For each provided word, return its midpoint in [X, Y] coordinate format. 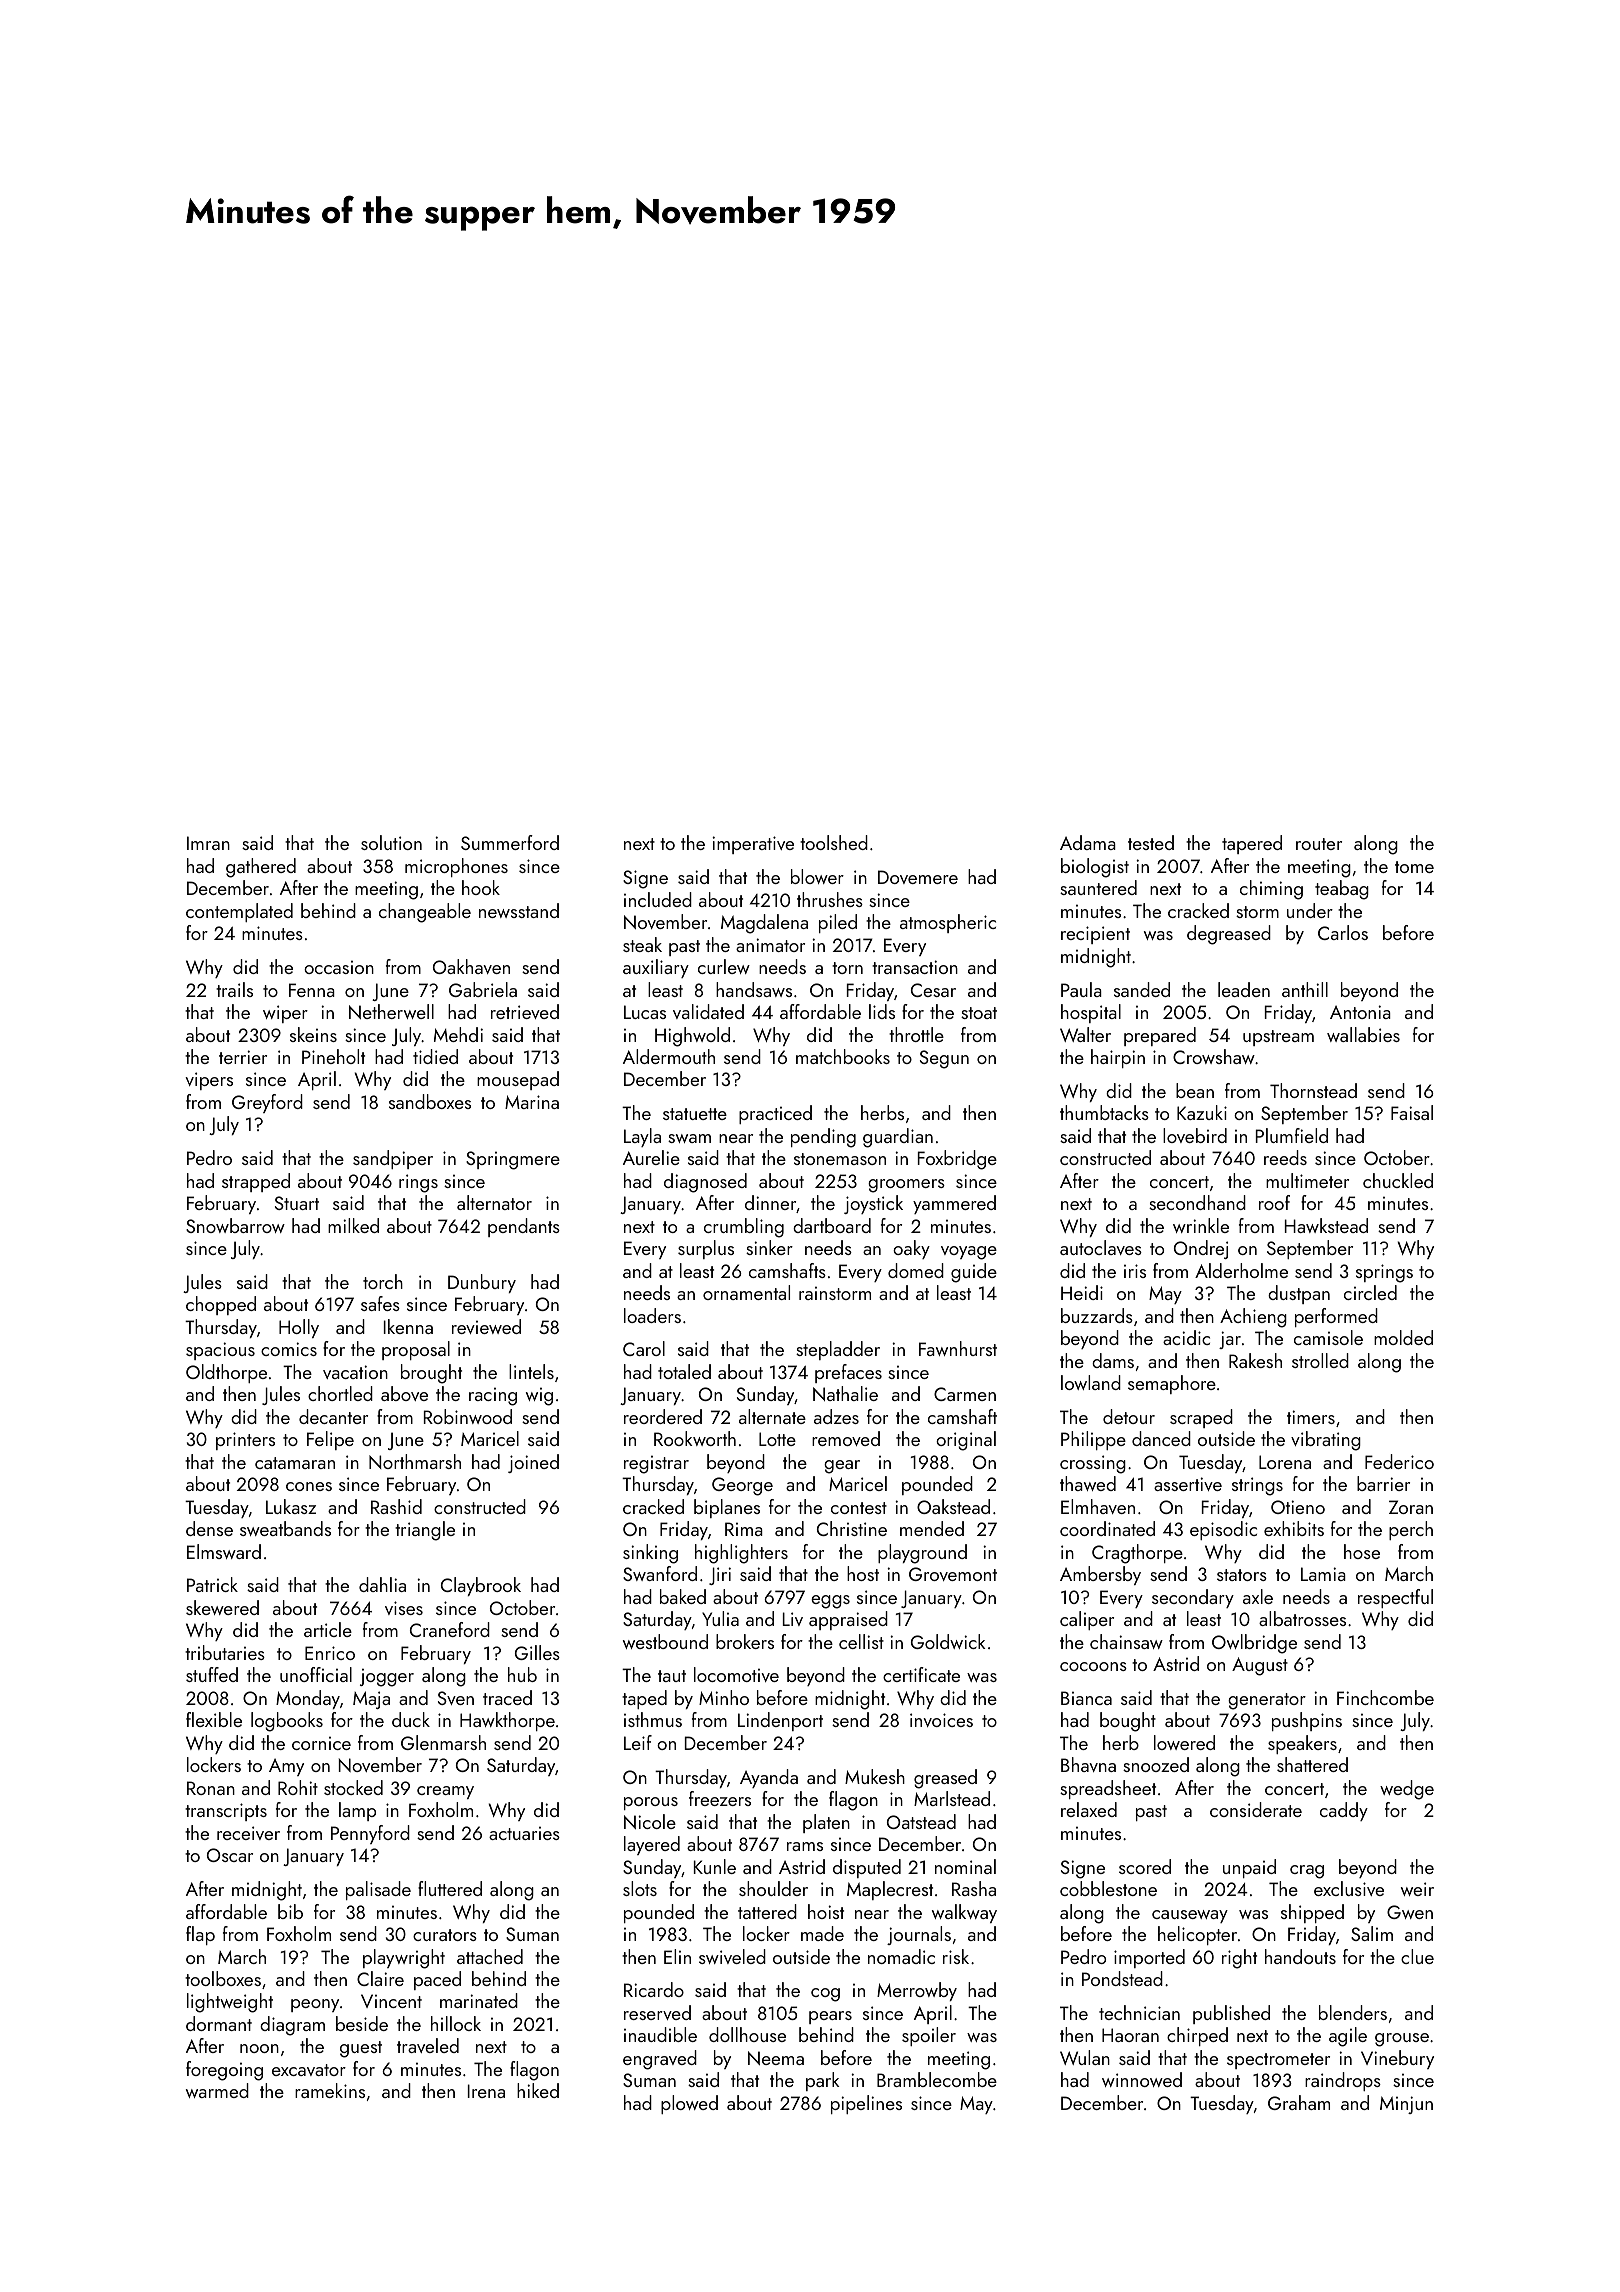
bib [290, 1911]
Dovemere [918, 877]
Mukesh [875, 1776]
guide [974, 1273]
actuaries [524, 1833]
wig [539, 1396]
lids [882, 1011]
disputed [867, 1868]
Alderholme [1241, 1270]
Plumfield [1292, 1135]
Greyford [267, 1103]
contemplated [239, 912]
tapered [1252, 844]
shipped [1312, 1913]
